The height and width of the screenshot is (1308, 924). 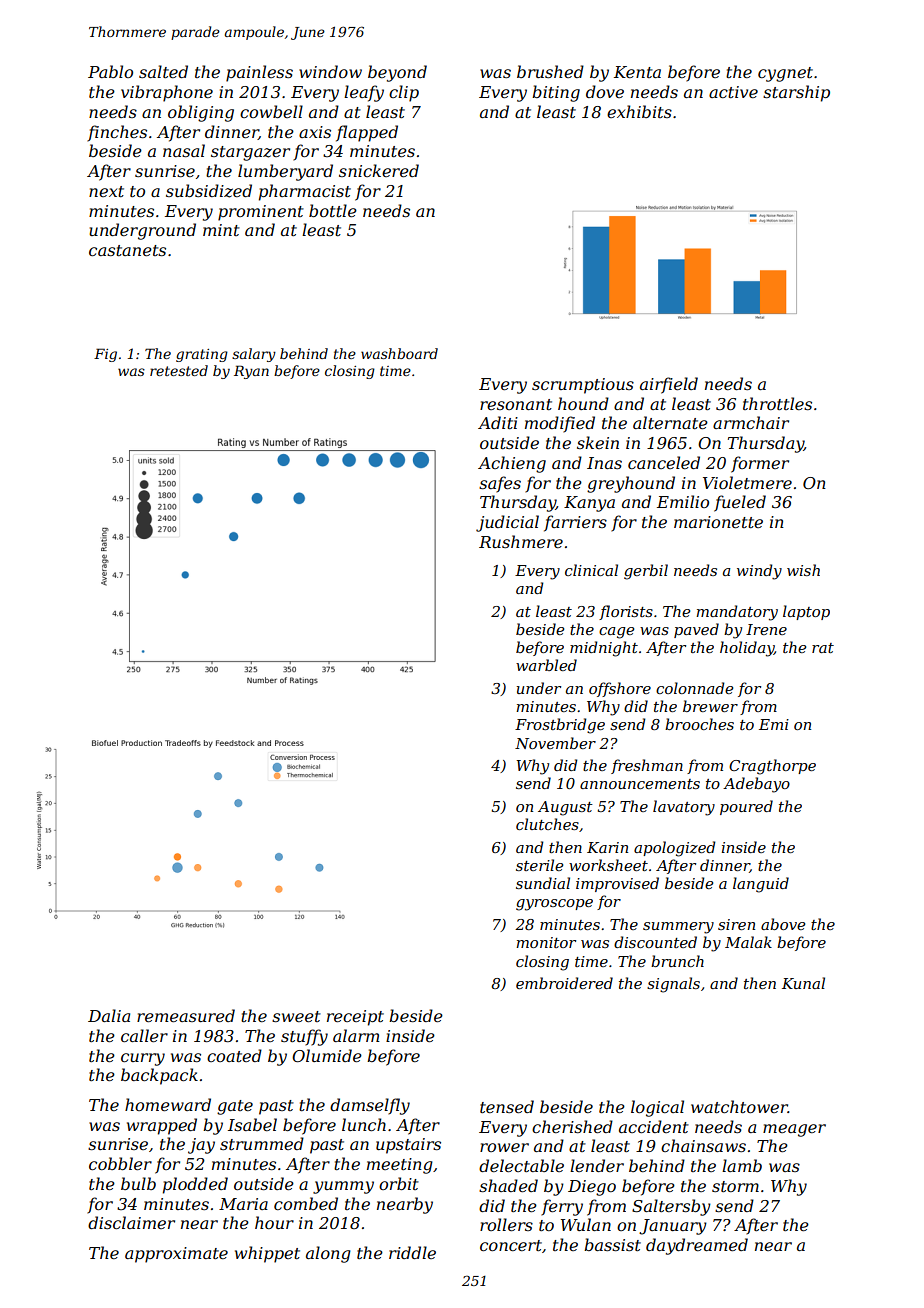 I want to click on Dalia, so click(x=109, y=1015).
